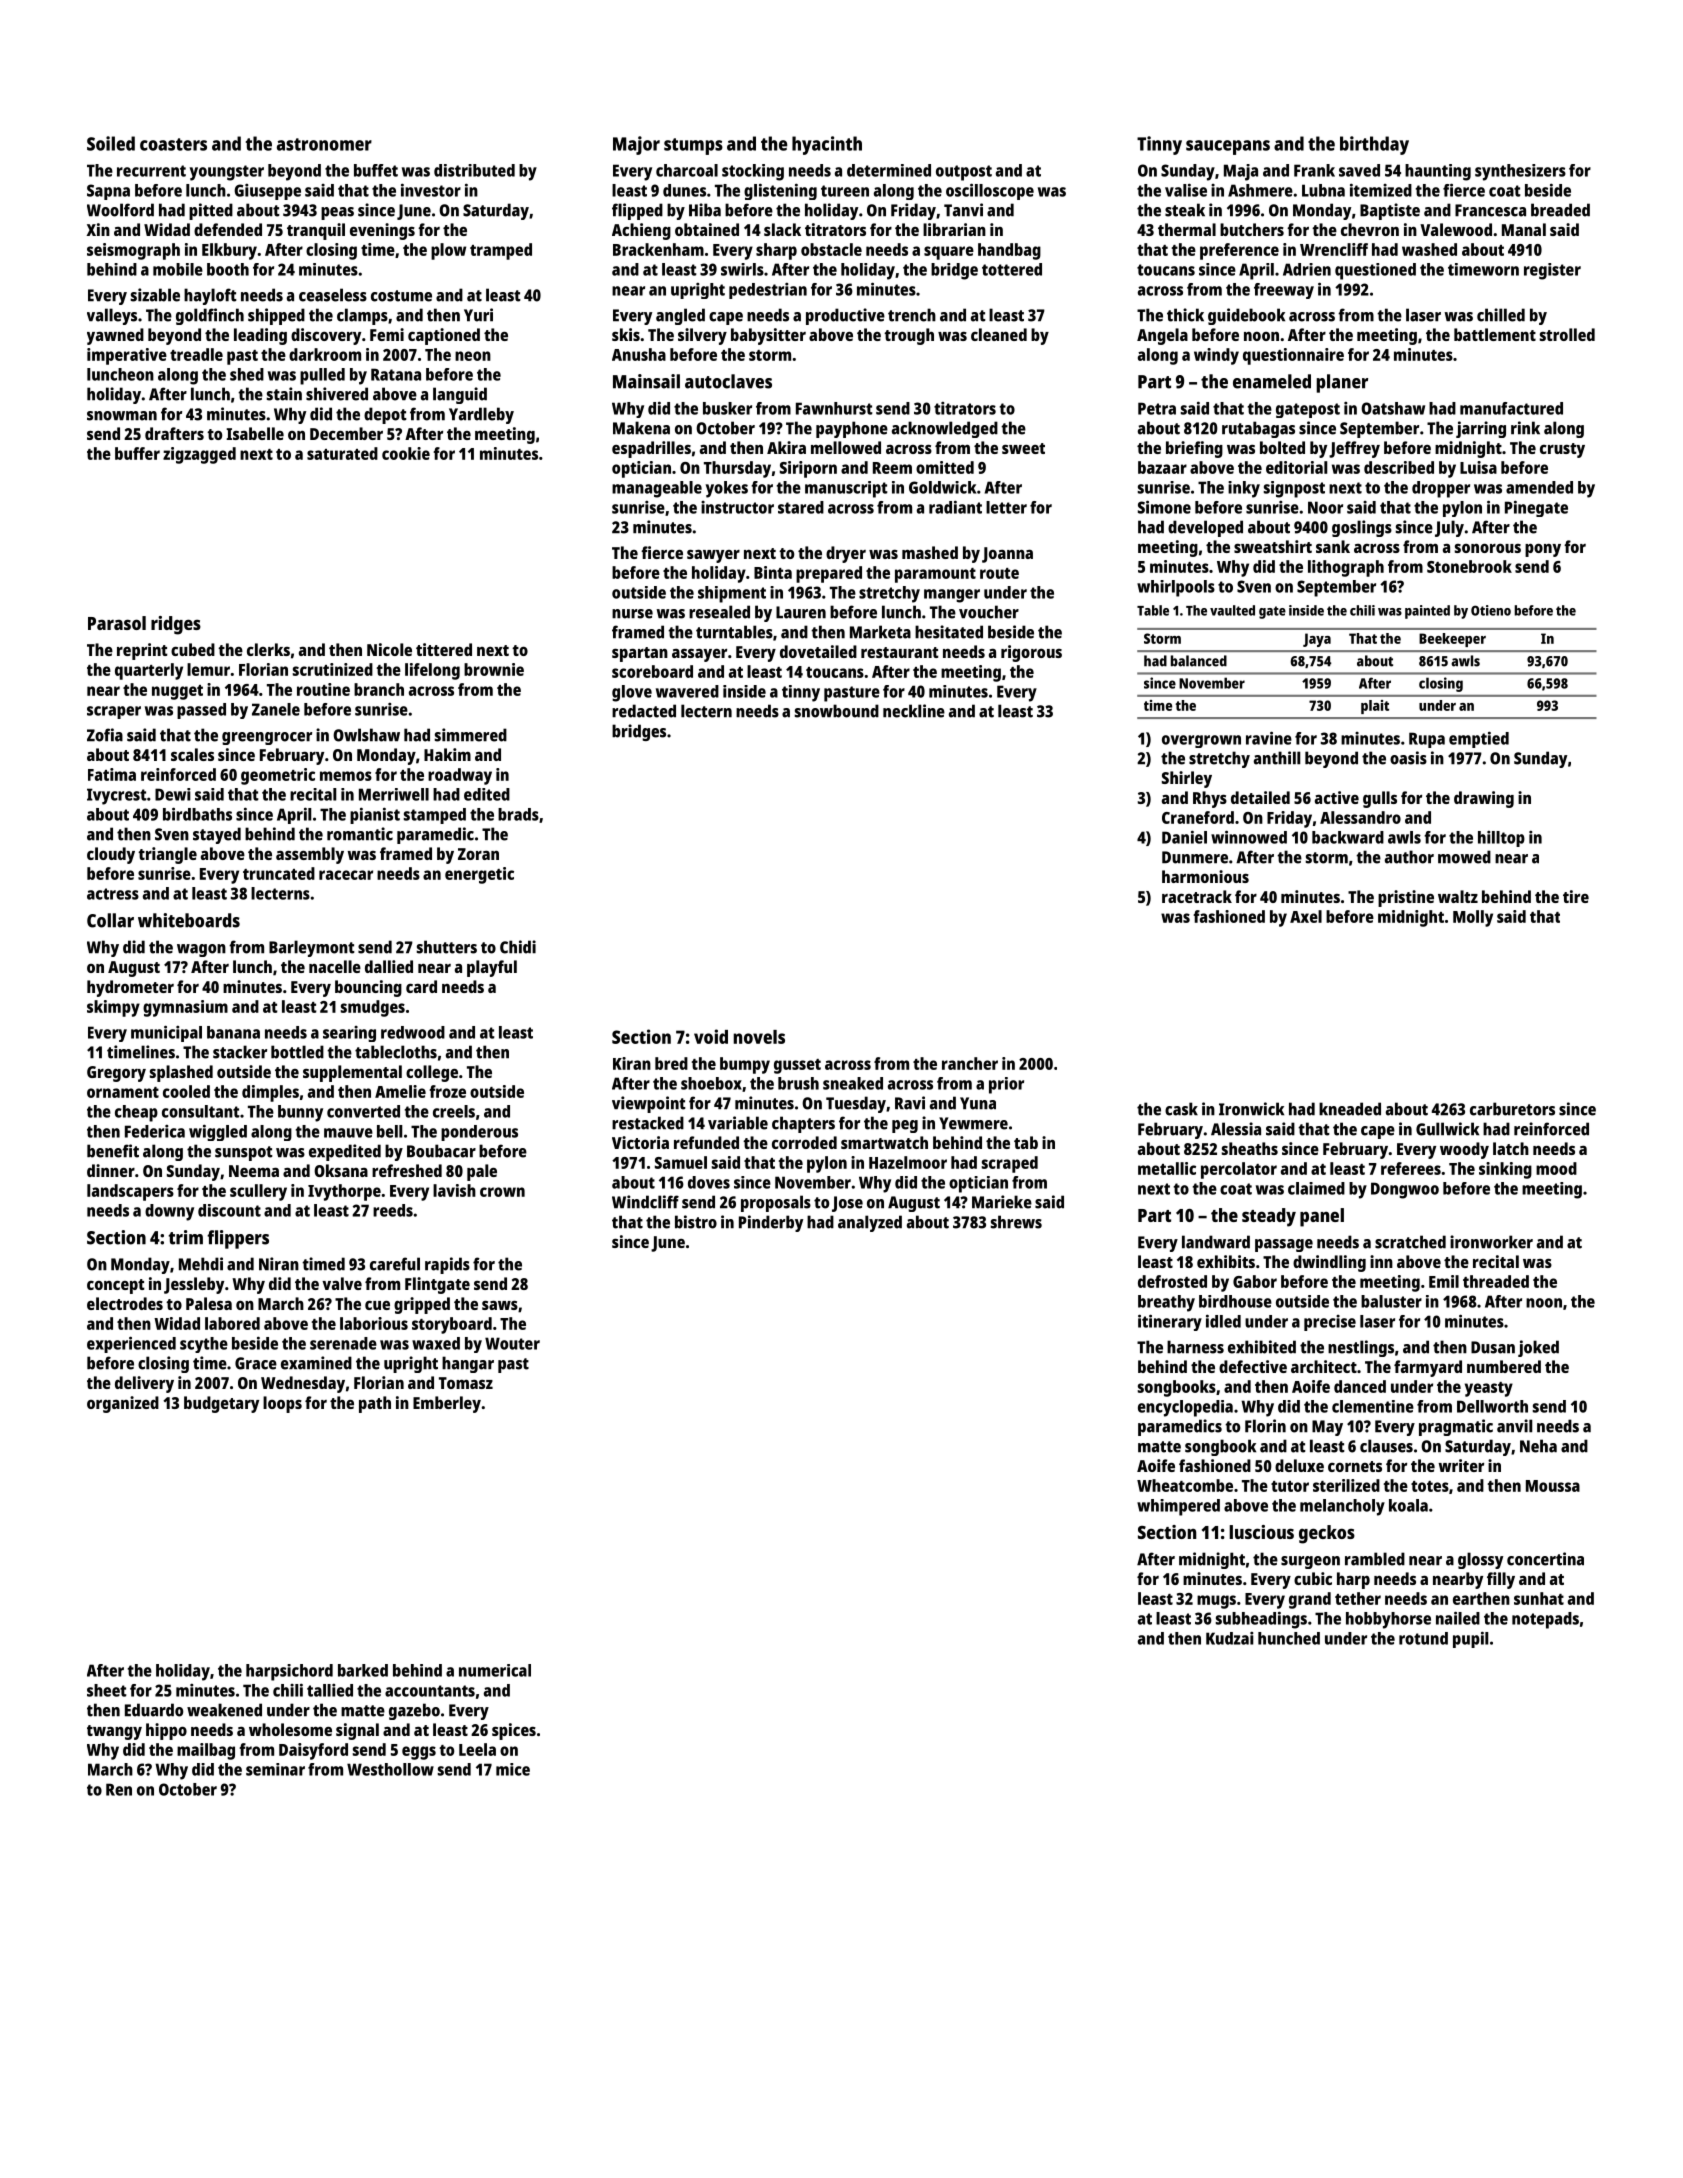  Describe the element at coordinates (1512, 1109) in the screenshot. I see `carburetors` at that location.
